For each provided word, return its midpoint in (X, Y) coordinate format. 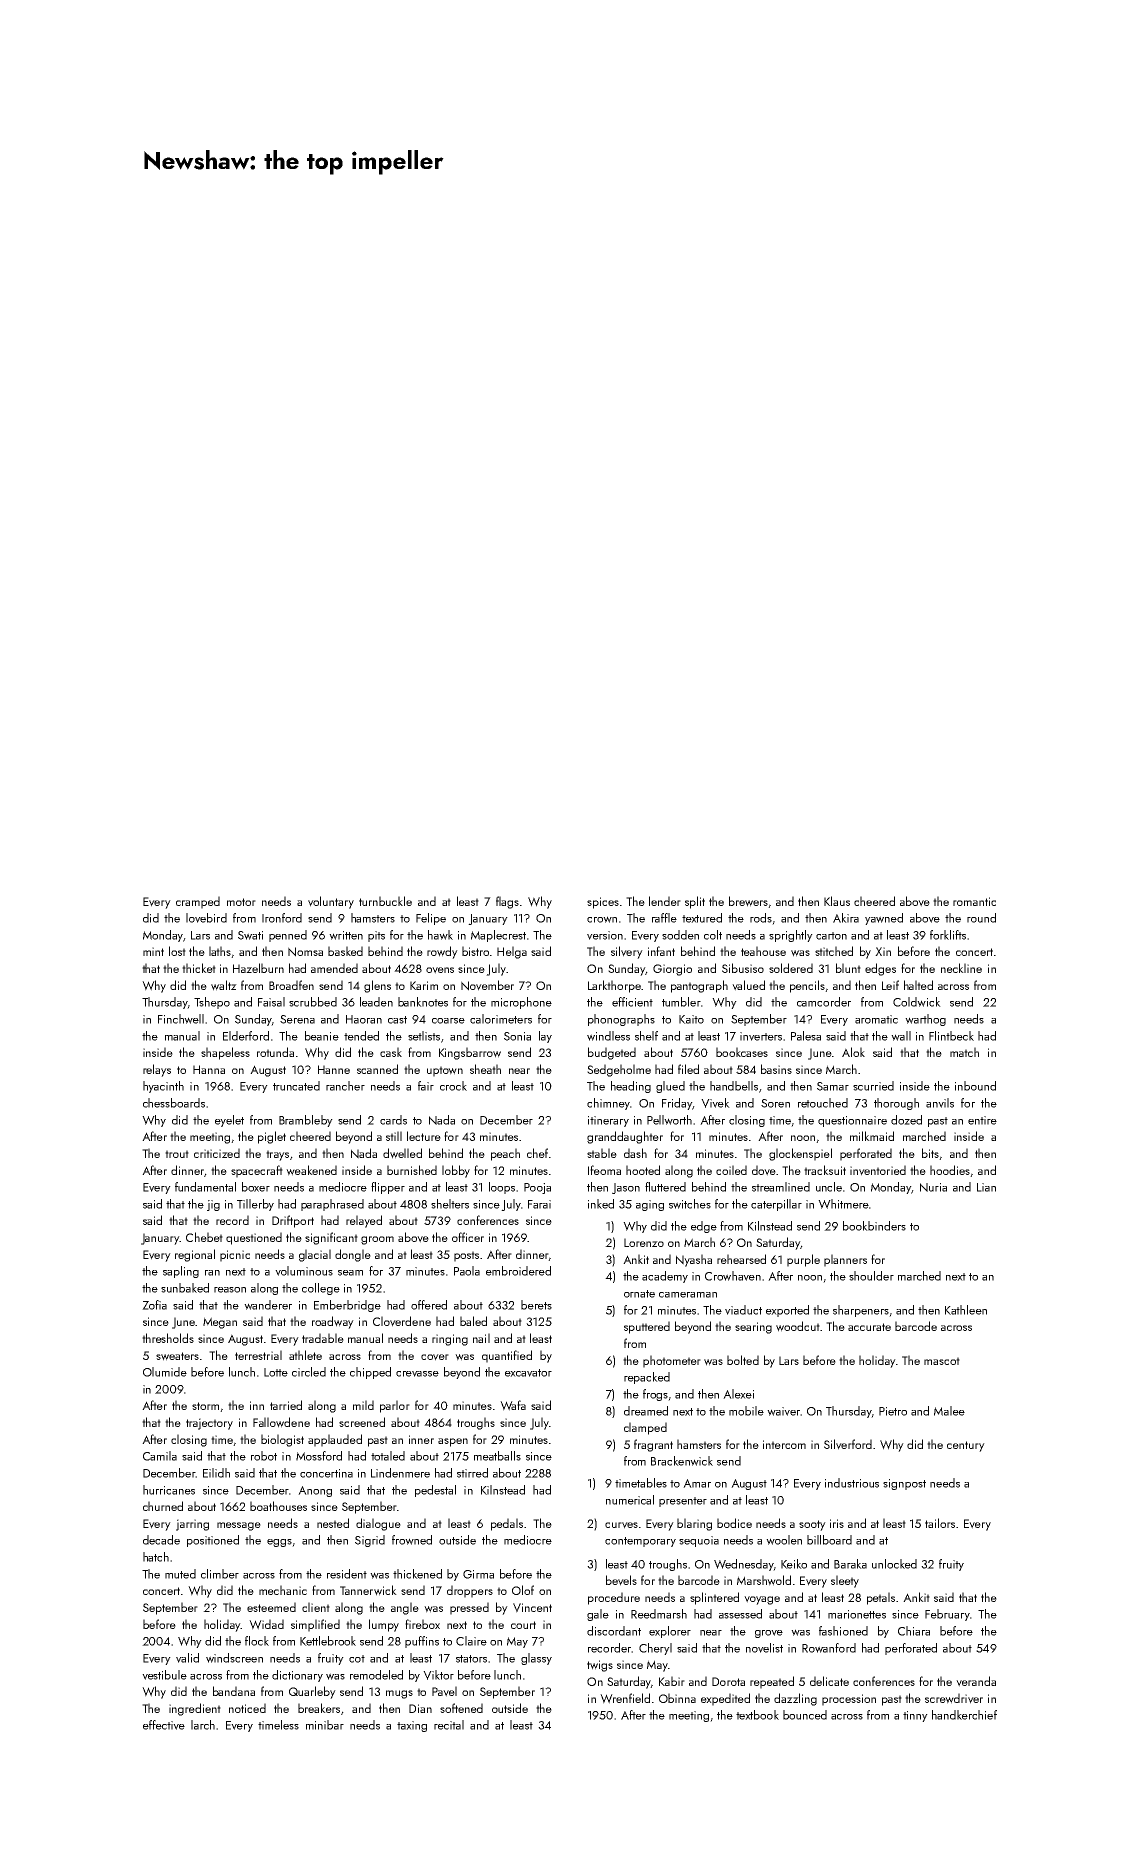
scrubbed (313, 1002)
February (947, 1615)
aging (650, 1205)
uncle (829, 1187)
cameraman (688, 1295)
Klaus (837, 901)
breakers (319, 1708)
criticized (217, 1153)
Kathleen (966, 1310)
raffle (664, 918)
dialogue (378, 1524)
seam (350, 1273)
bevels (621, 1580)
